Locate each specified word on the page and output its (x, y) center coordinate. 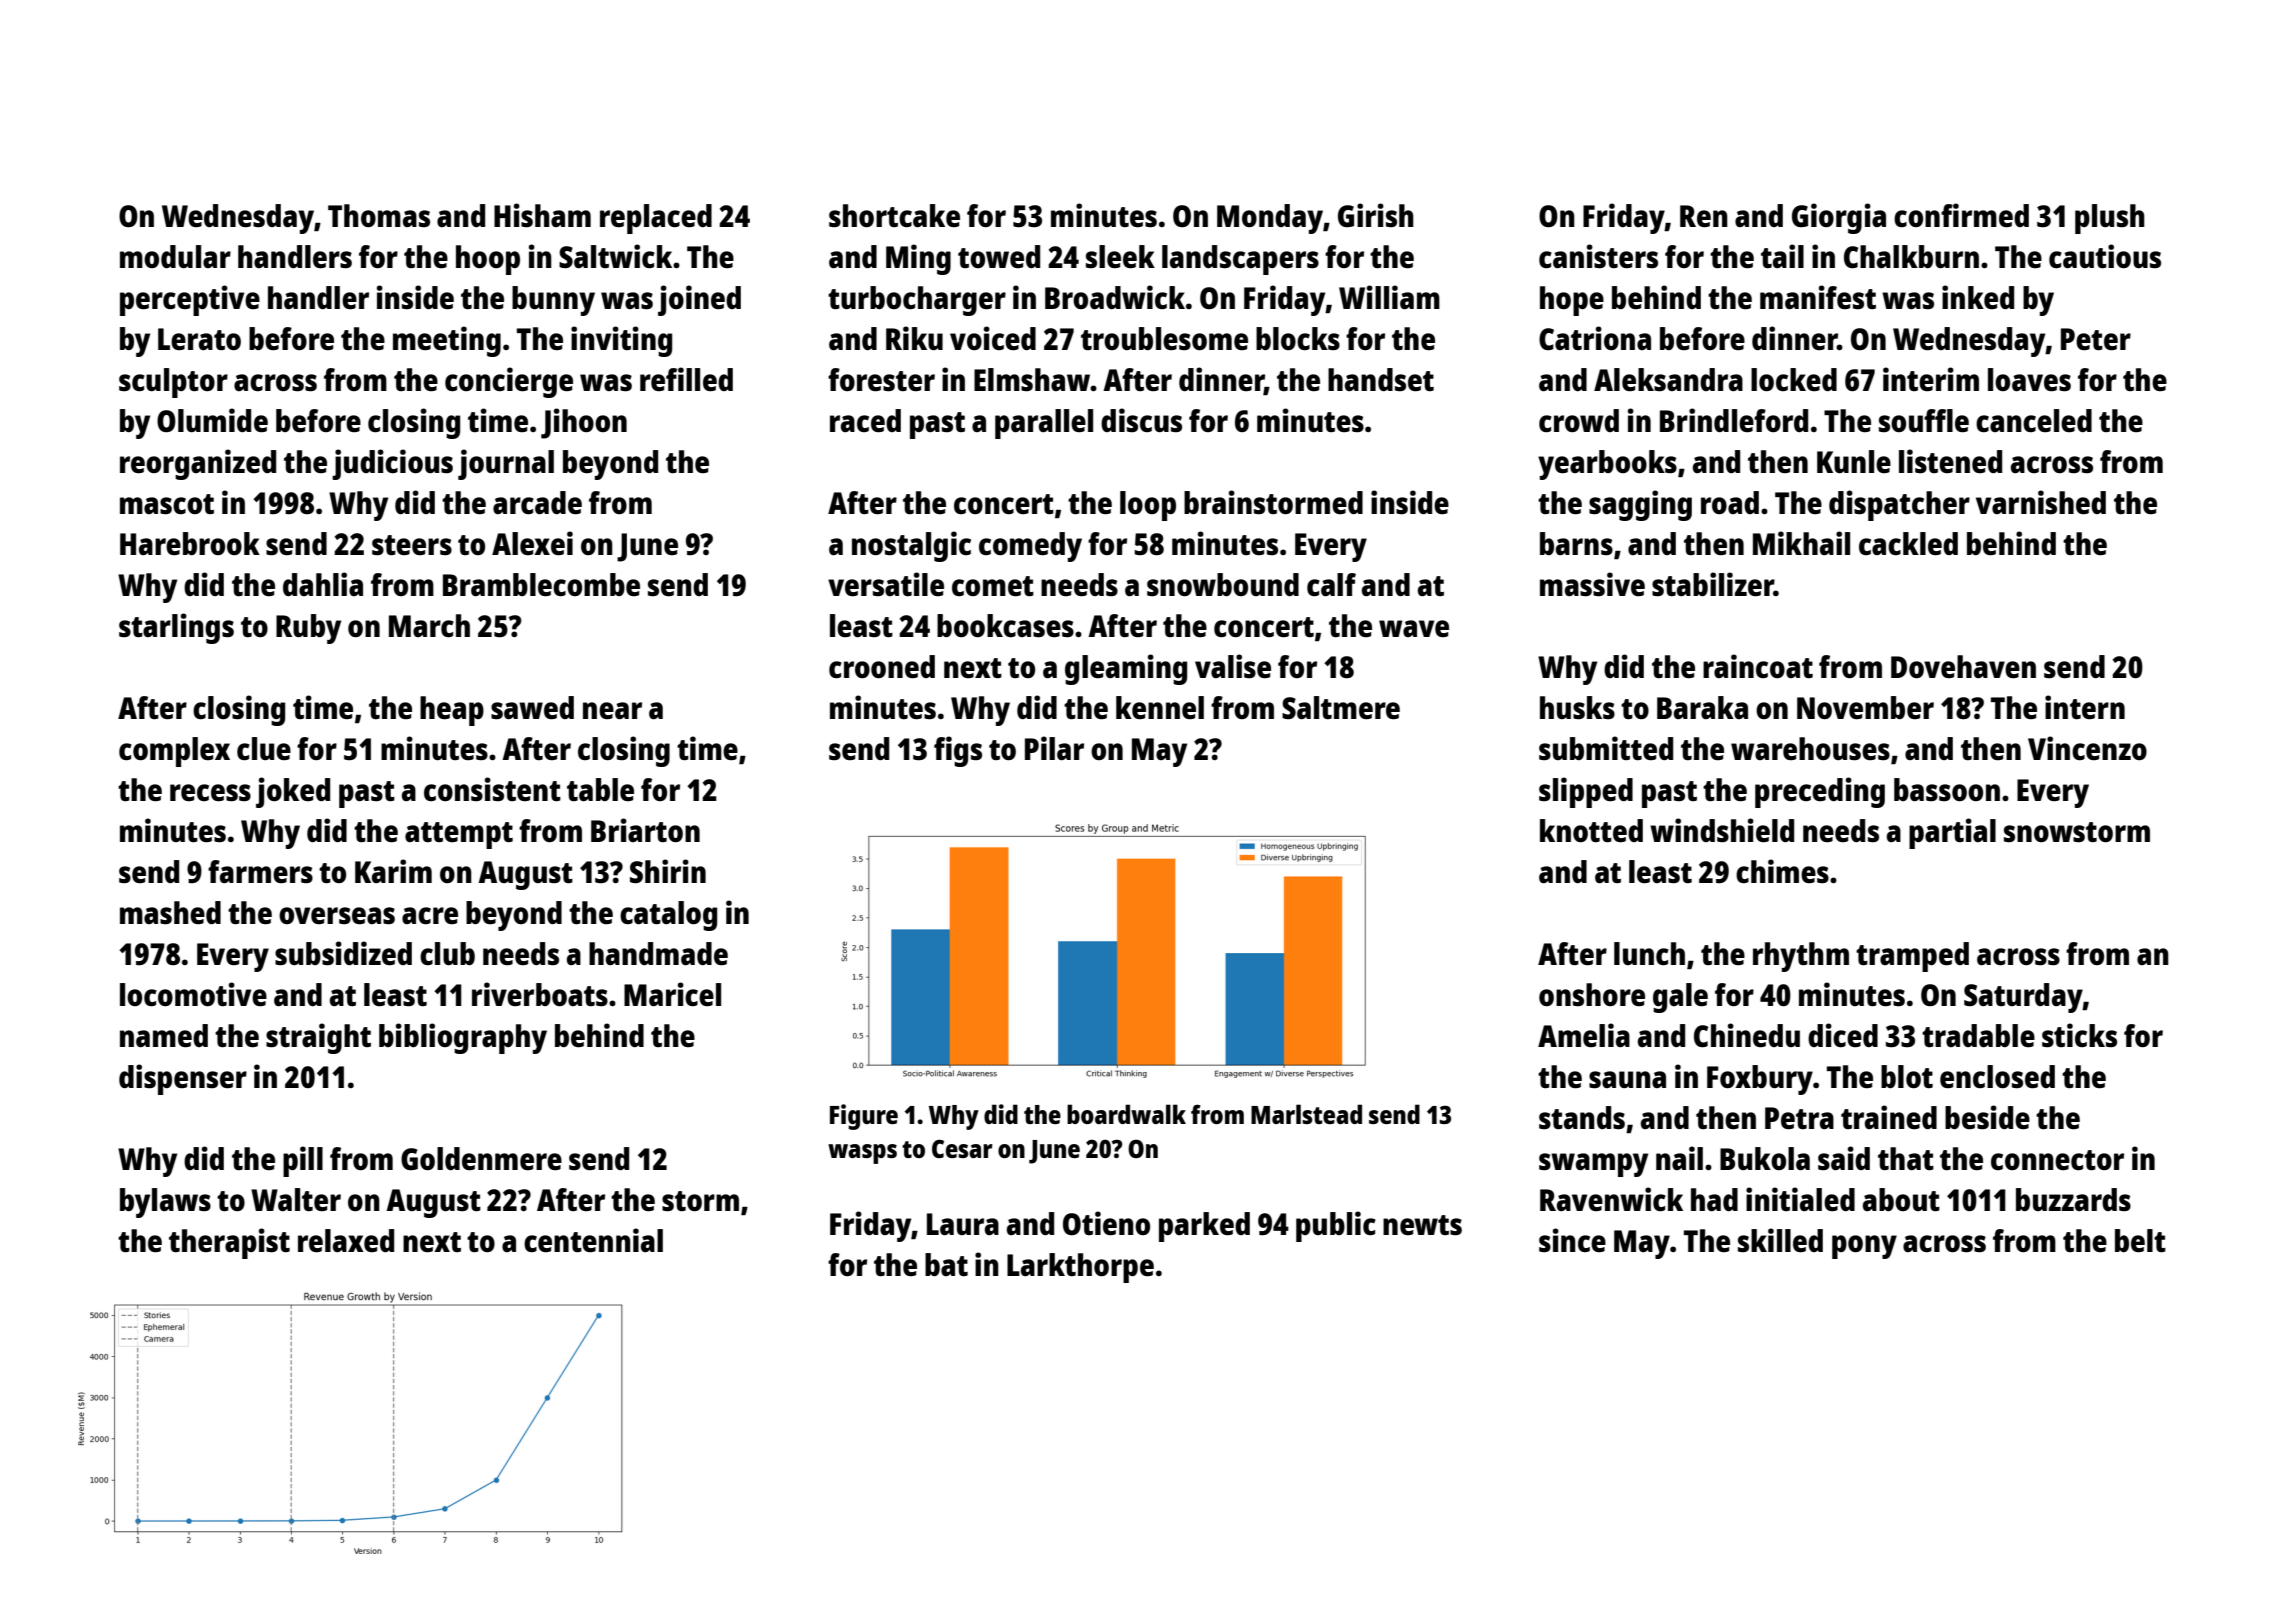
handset (1381, 380)
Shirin (668, 871)
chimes (1782, 871)
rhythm (1801, 957)
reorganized (198, 464)
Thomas (379, 215)
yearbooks (1607, 465)
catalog (668, 916)
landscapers (1240, 260)
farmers (260, 872)
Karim (393, 871)
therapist (229, 1243)
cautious (2105, 256)
